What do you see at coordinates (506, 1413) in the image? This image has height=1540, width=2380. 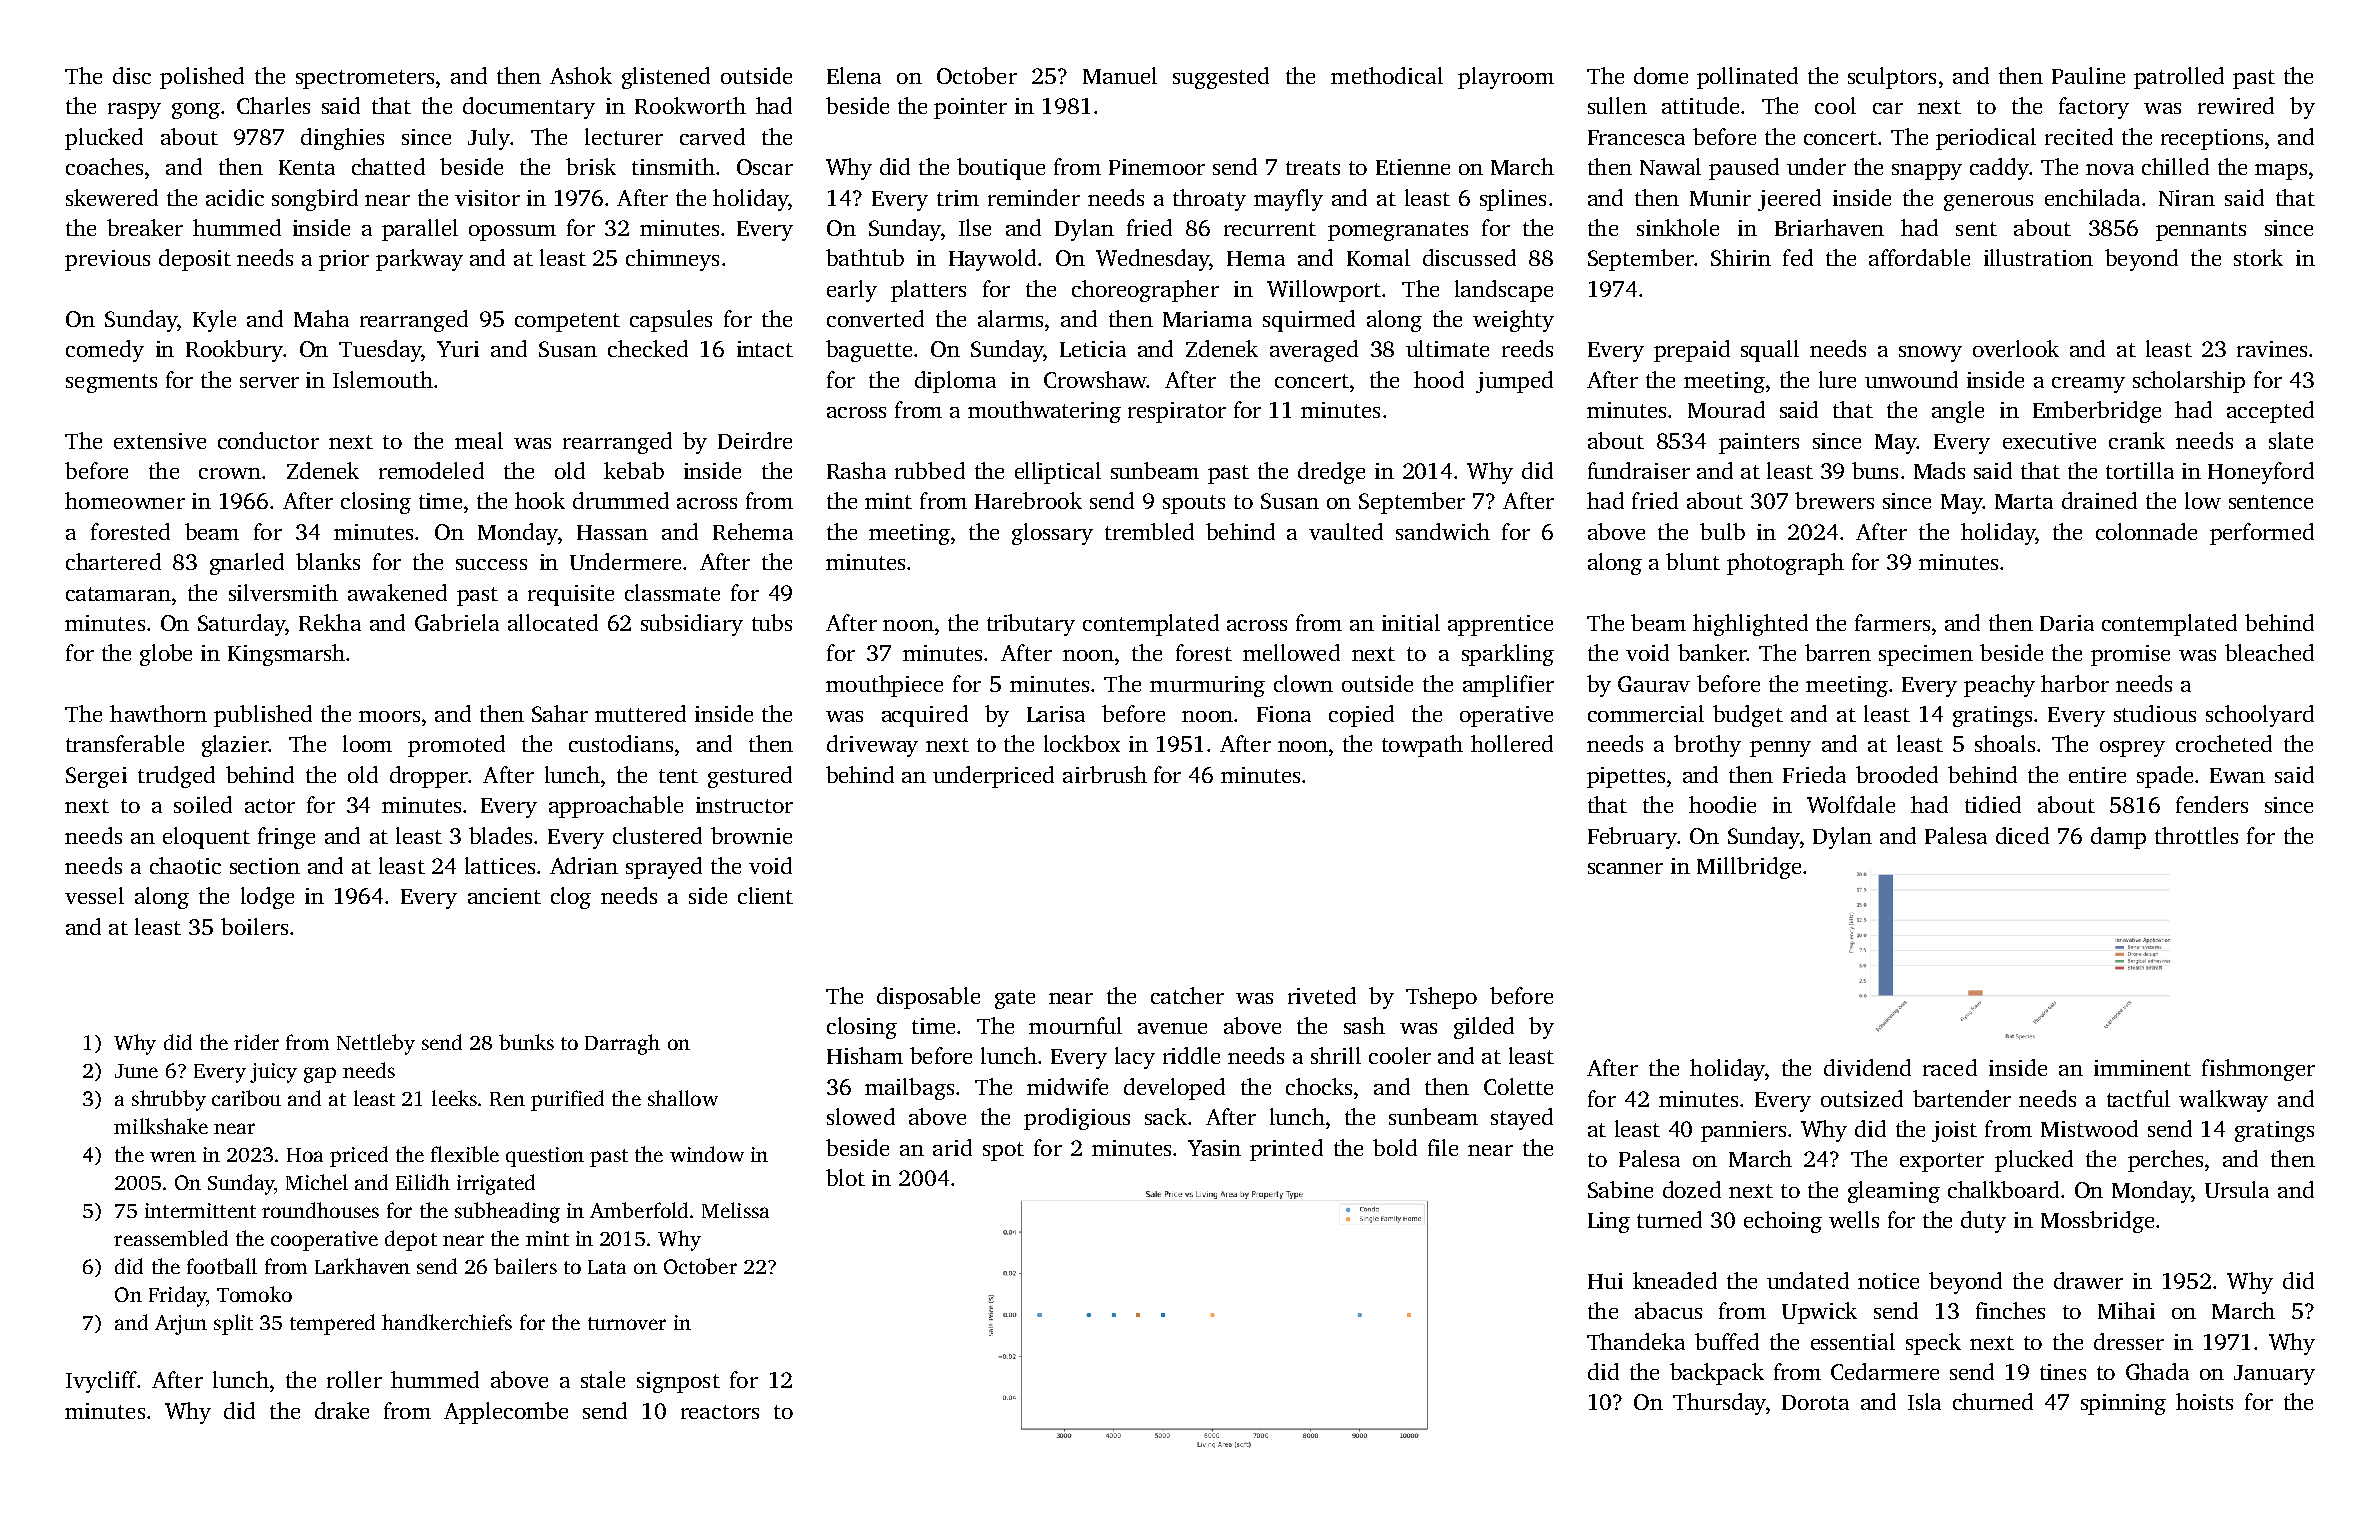 I see `Applecombe` at bounding box center [506, 1413].
